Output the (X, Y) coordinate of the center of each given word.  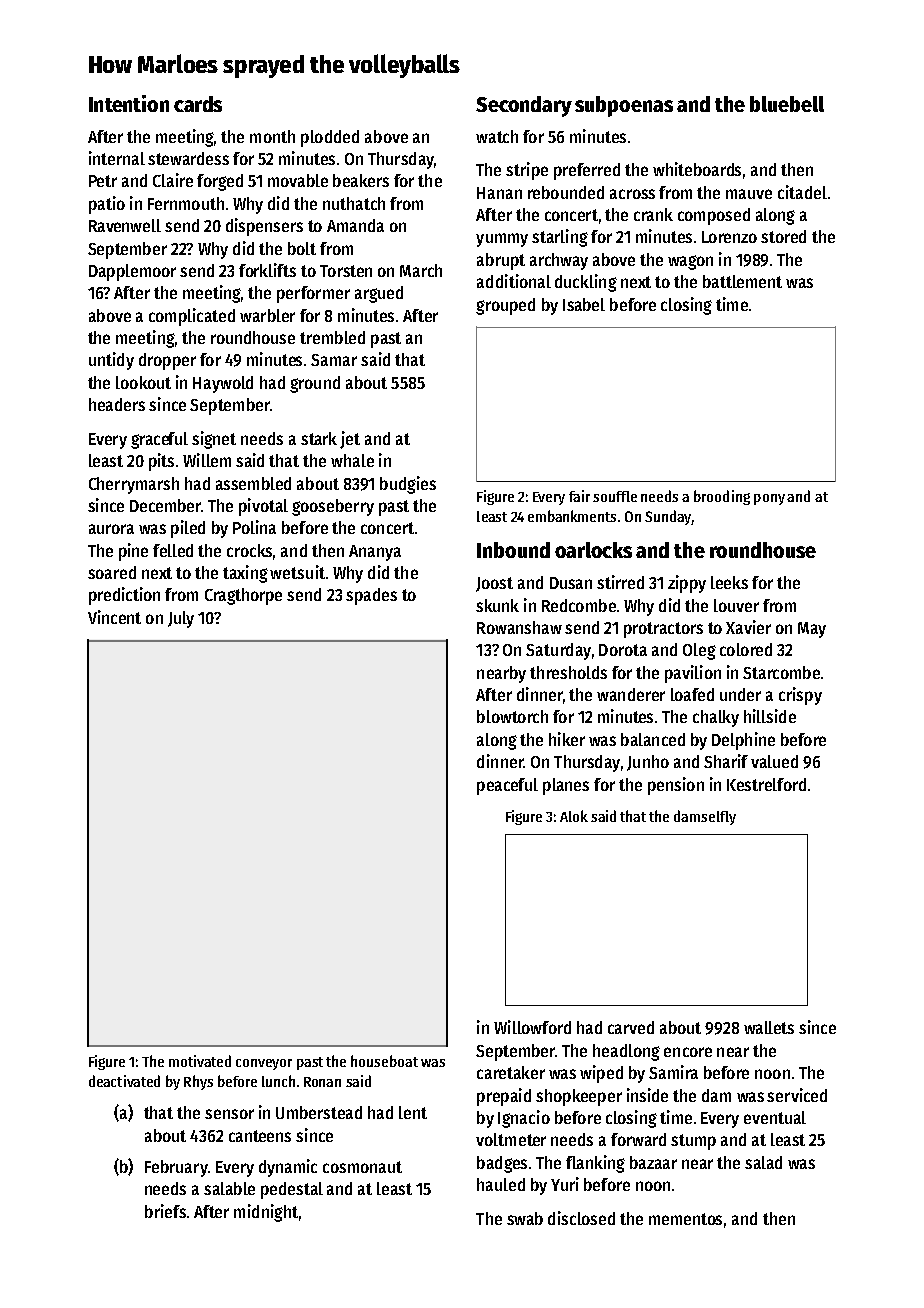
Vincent (114, 617)
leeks (729, 582)
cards (198, 104)
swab (525, 1218)
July (181, 619)
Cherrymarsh (134, 485)
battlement (742, 281)
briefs (165, 1211)
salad (763, 1162)
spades (371, 596)
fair (579, 496)
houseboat (384, 1061)
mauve (749, 194)
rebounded (566, 192)
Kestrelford (766, 784)
